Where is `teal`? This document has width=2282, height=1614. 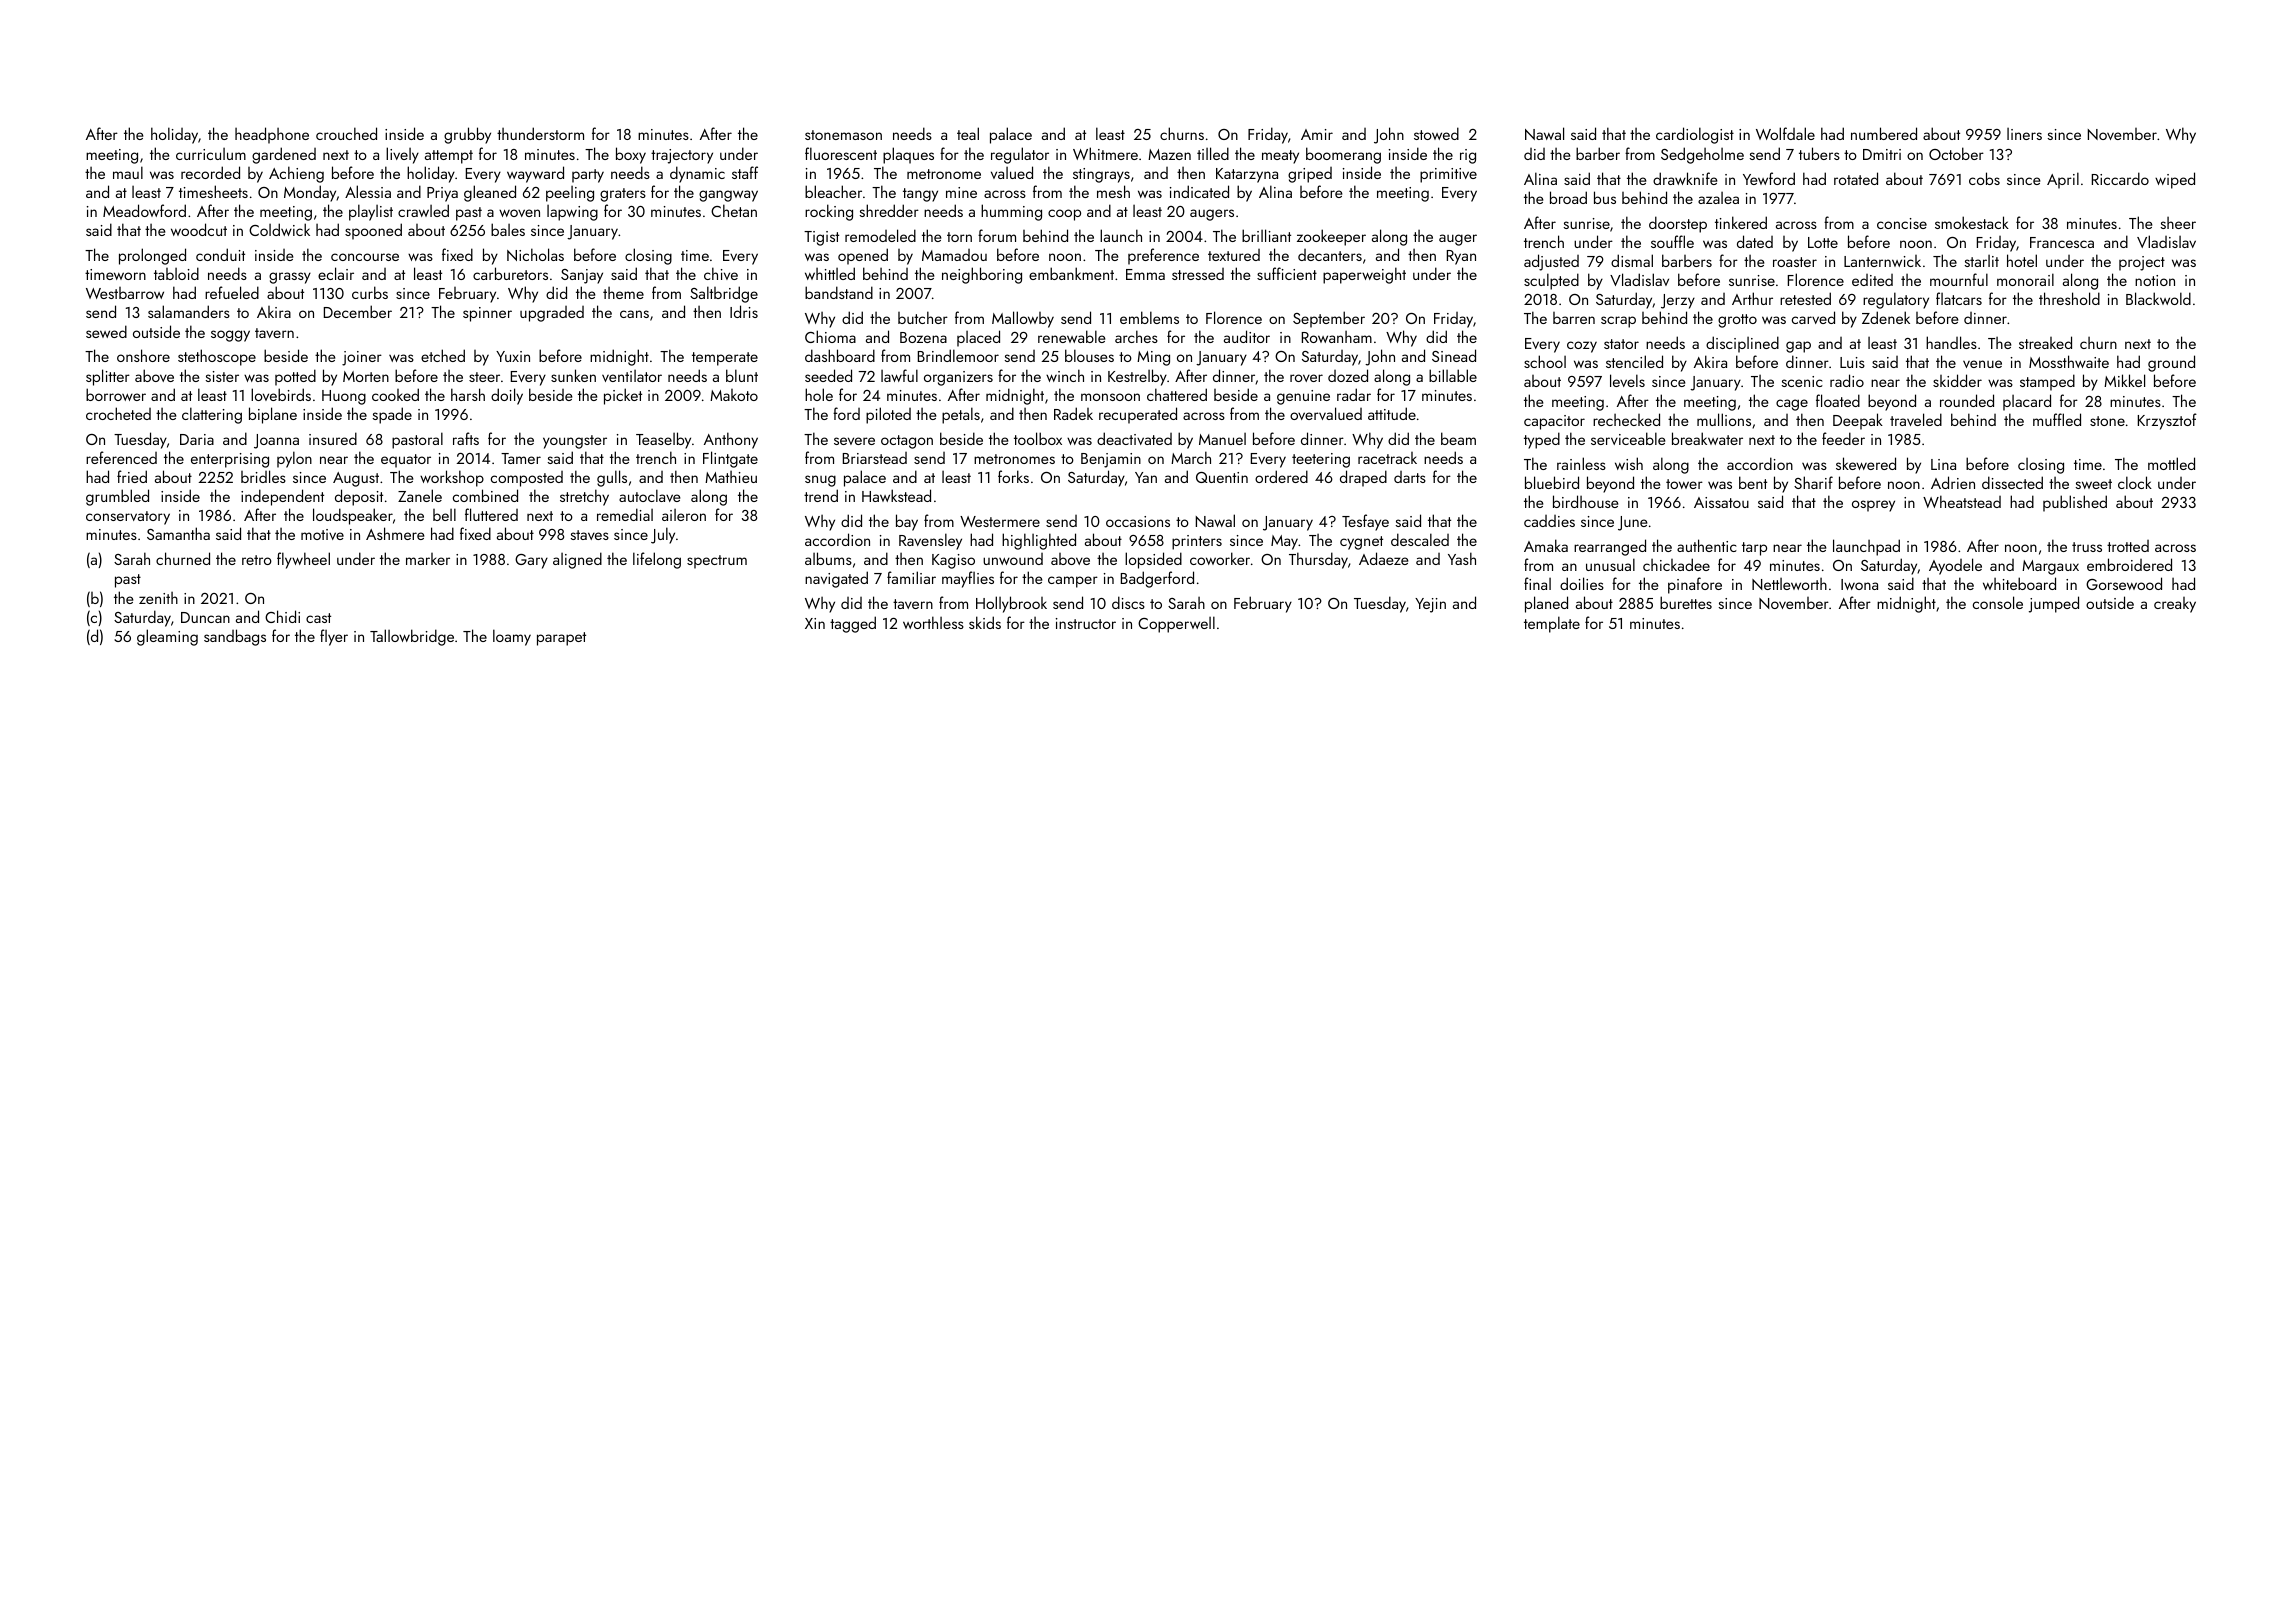
teal is located at coordinates (968, 133).
